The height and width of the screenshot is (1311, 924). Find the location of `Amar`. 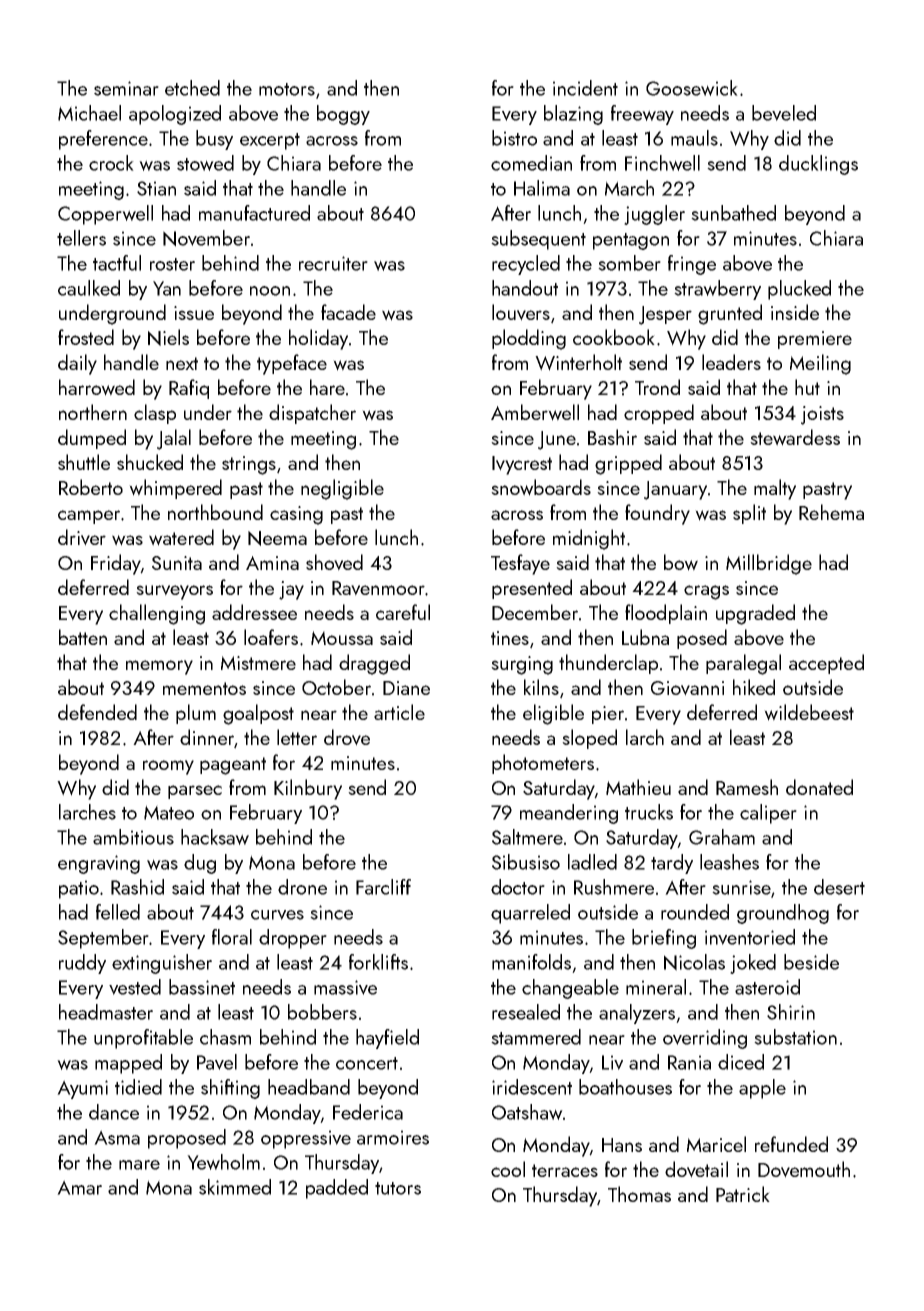

Amar is located at coordinates (79, 1187).
